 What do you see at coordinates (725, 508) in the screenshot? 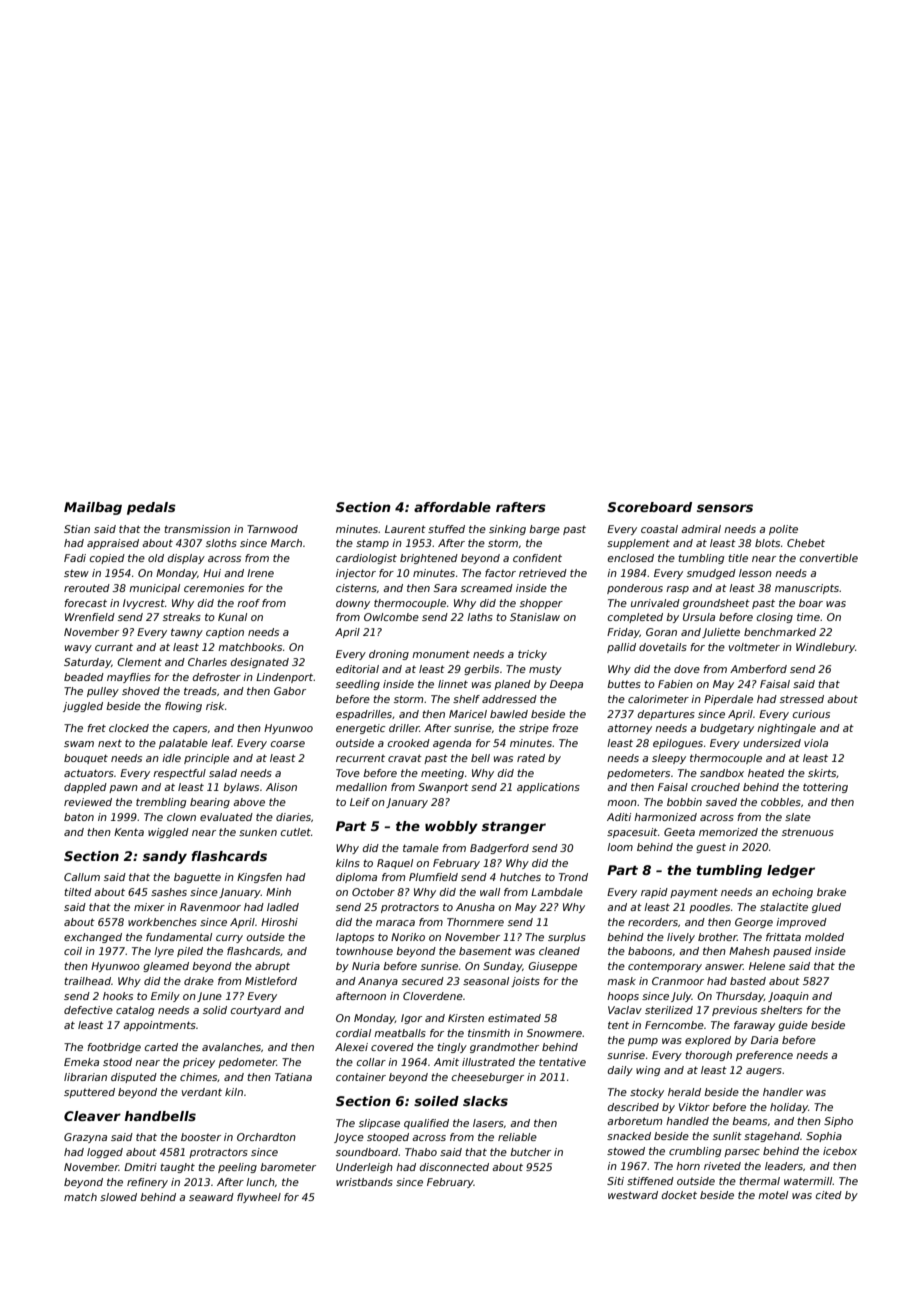
I see `sensors` at bounding box center [725, 508].
